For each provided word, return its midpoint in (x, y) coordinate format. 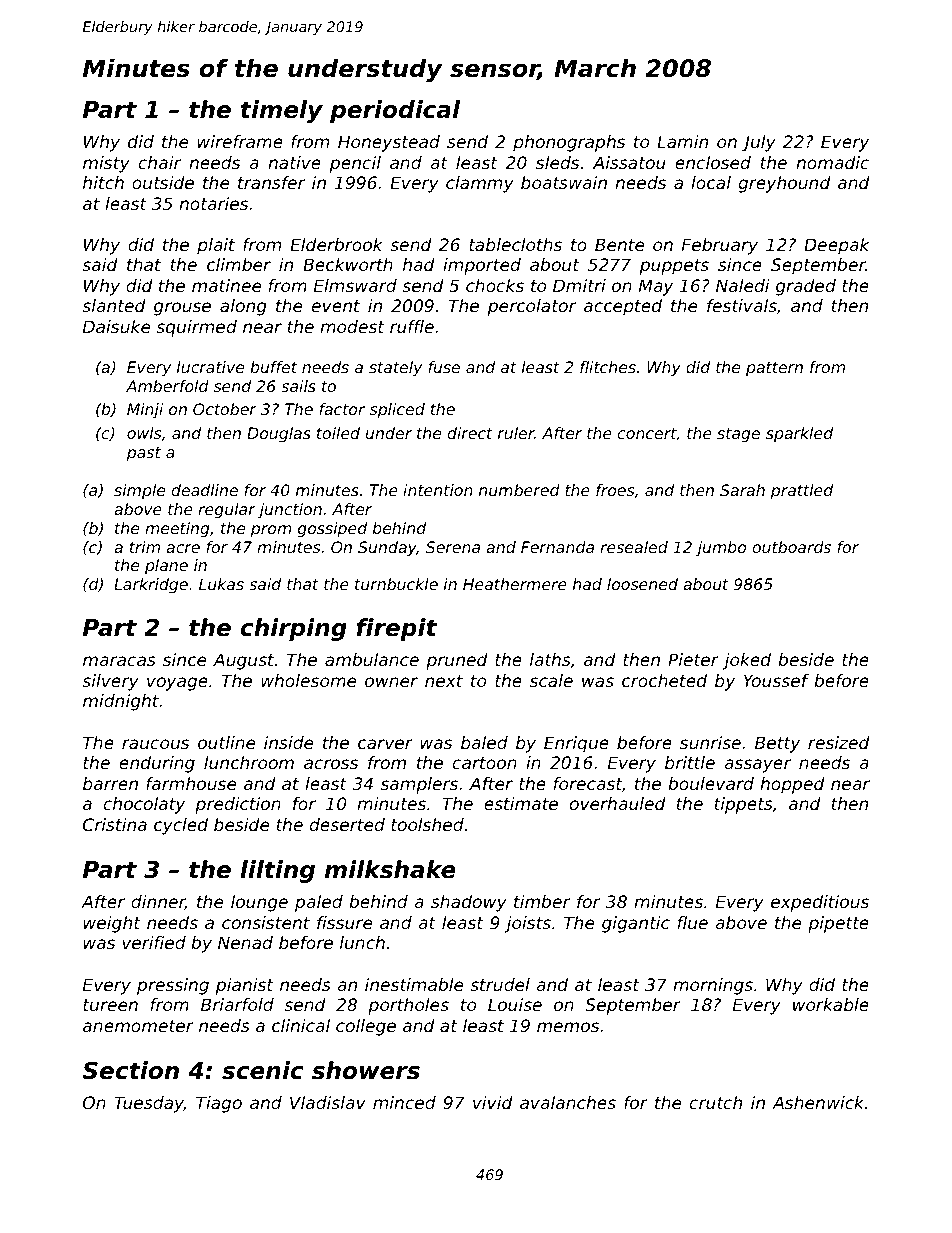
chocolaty (144, 805)
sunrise (710, 742)
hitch (103, 182)
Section (130, 1070)
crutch (716, 1102)
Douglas (279, 435)
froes (615, 490)
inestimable (414, 984)
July (759, 143)
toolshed (427, 824)
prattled (802, 492)
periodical (395, 111)
